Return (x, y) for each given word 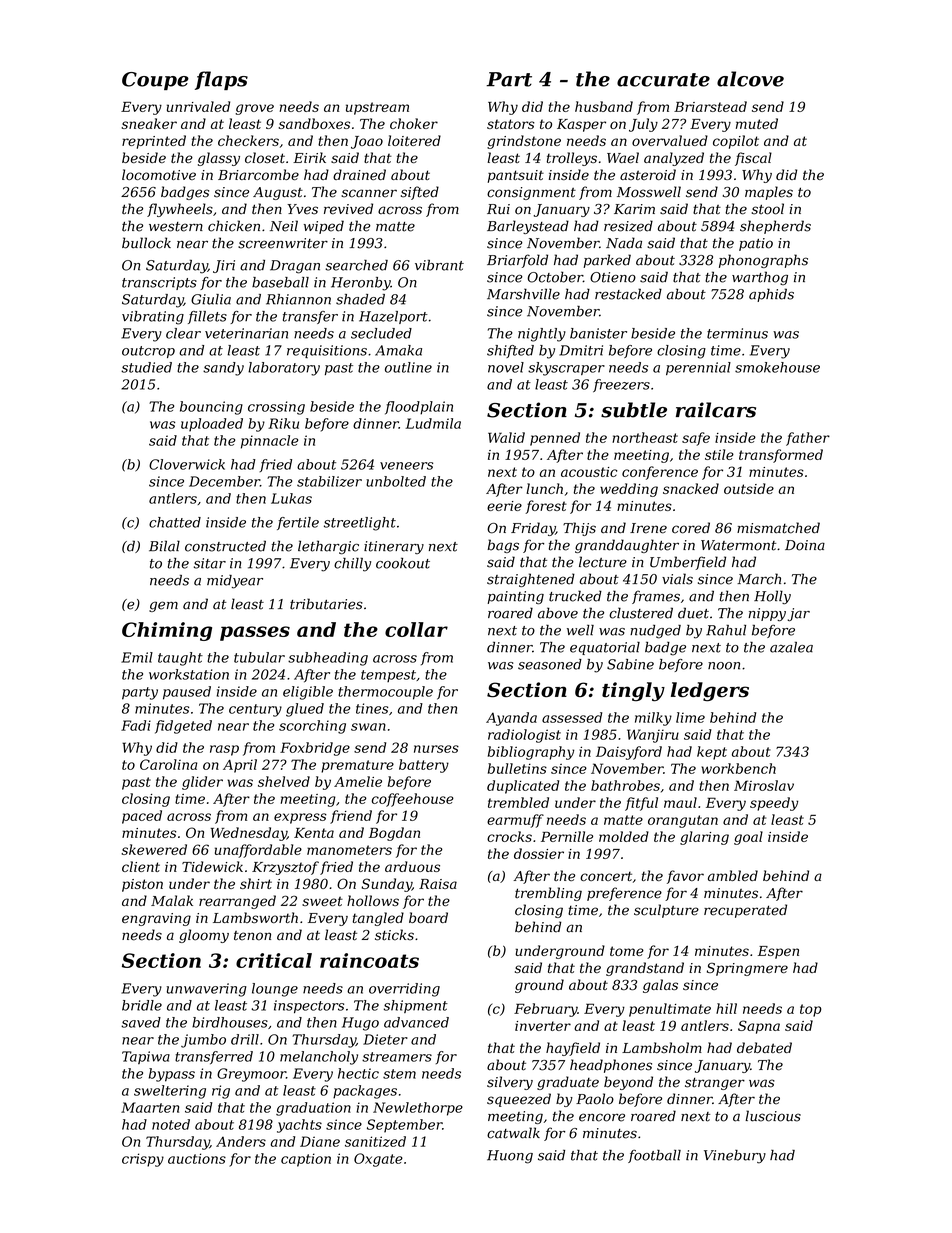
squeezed (519, 1100)
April (240, 766)
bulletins (517, 768)
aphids (771, 295)
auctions (197, 1158)
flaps (221, 80)
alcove (750, 79)
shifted (510, 351)
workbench (738, 768)
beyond (628, 1083)
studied (146, 367)
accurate (663, 80)
